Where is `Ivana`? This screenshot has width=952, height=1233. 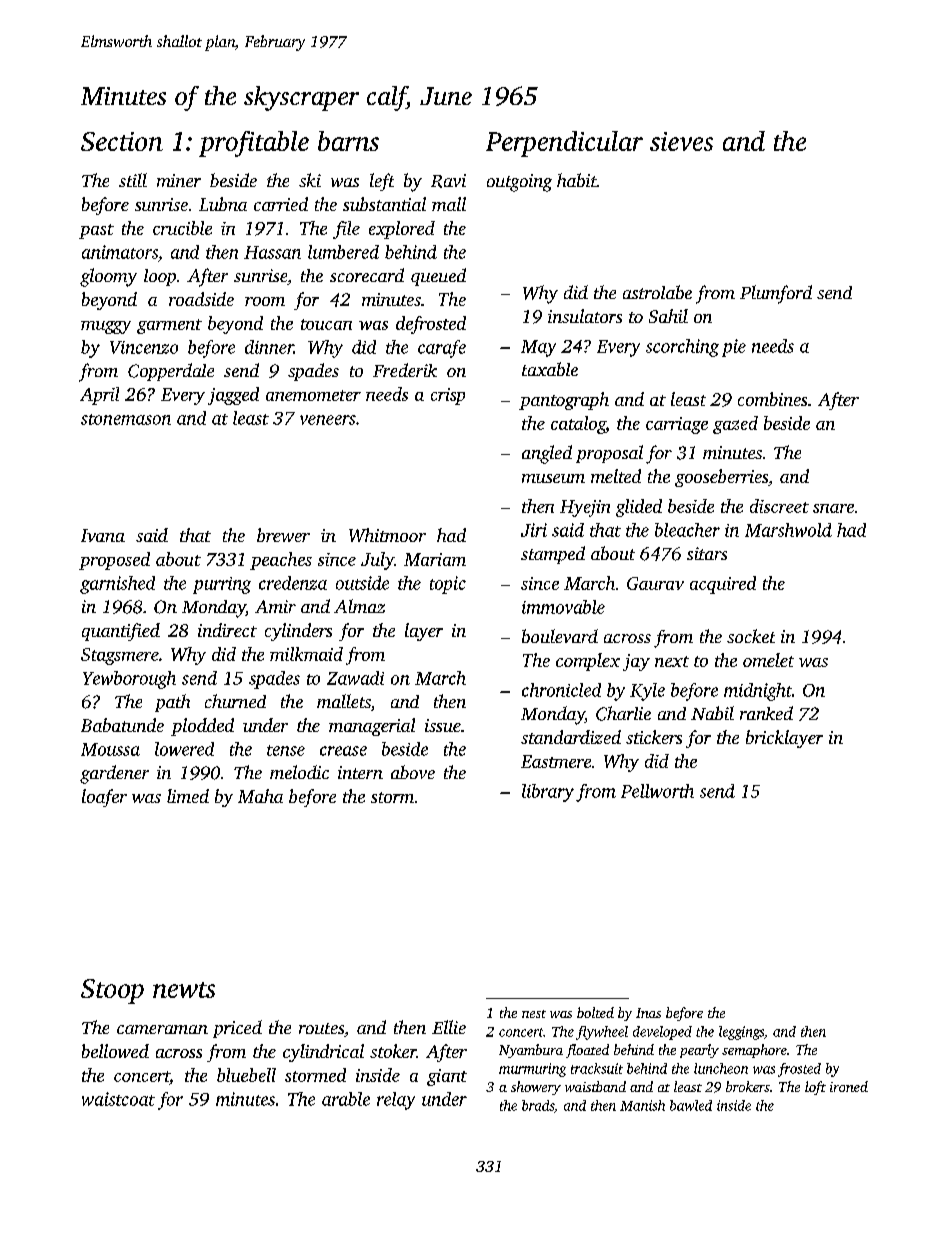 Ivana is located at coordinates (103, 535).
